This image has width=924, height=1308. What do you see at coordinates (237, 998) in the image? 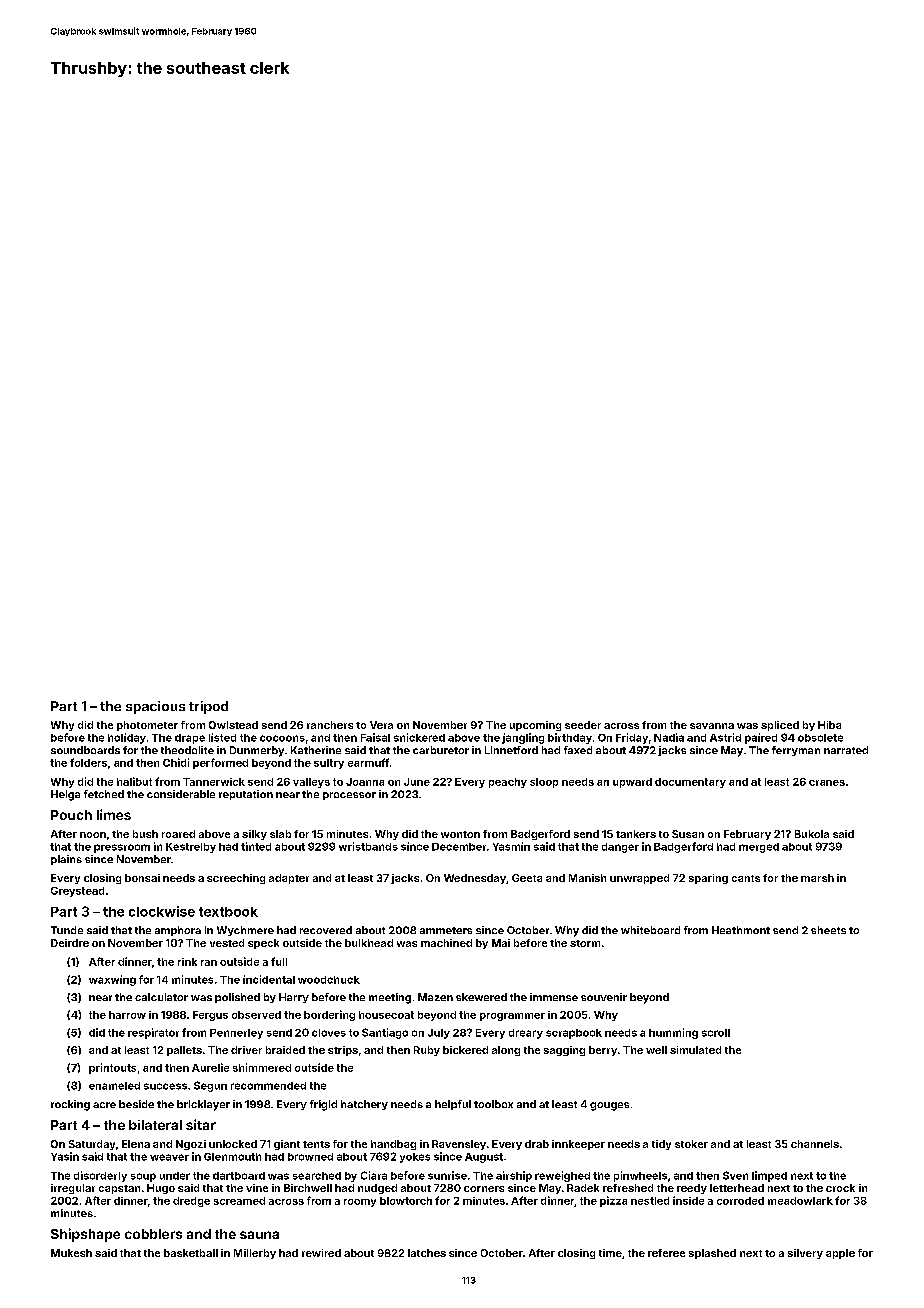
I see `polished` at bounding box center [237, 998].
